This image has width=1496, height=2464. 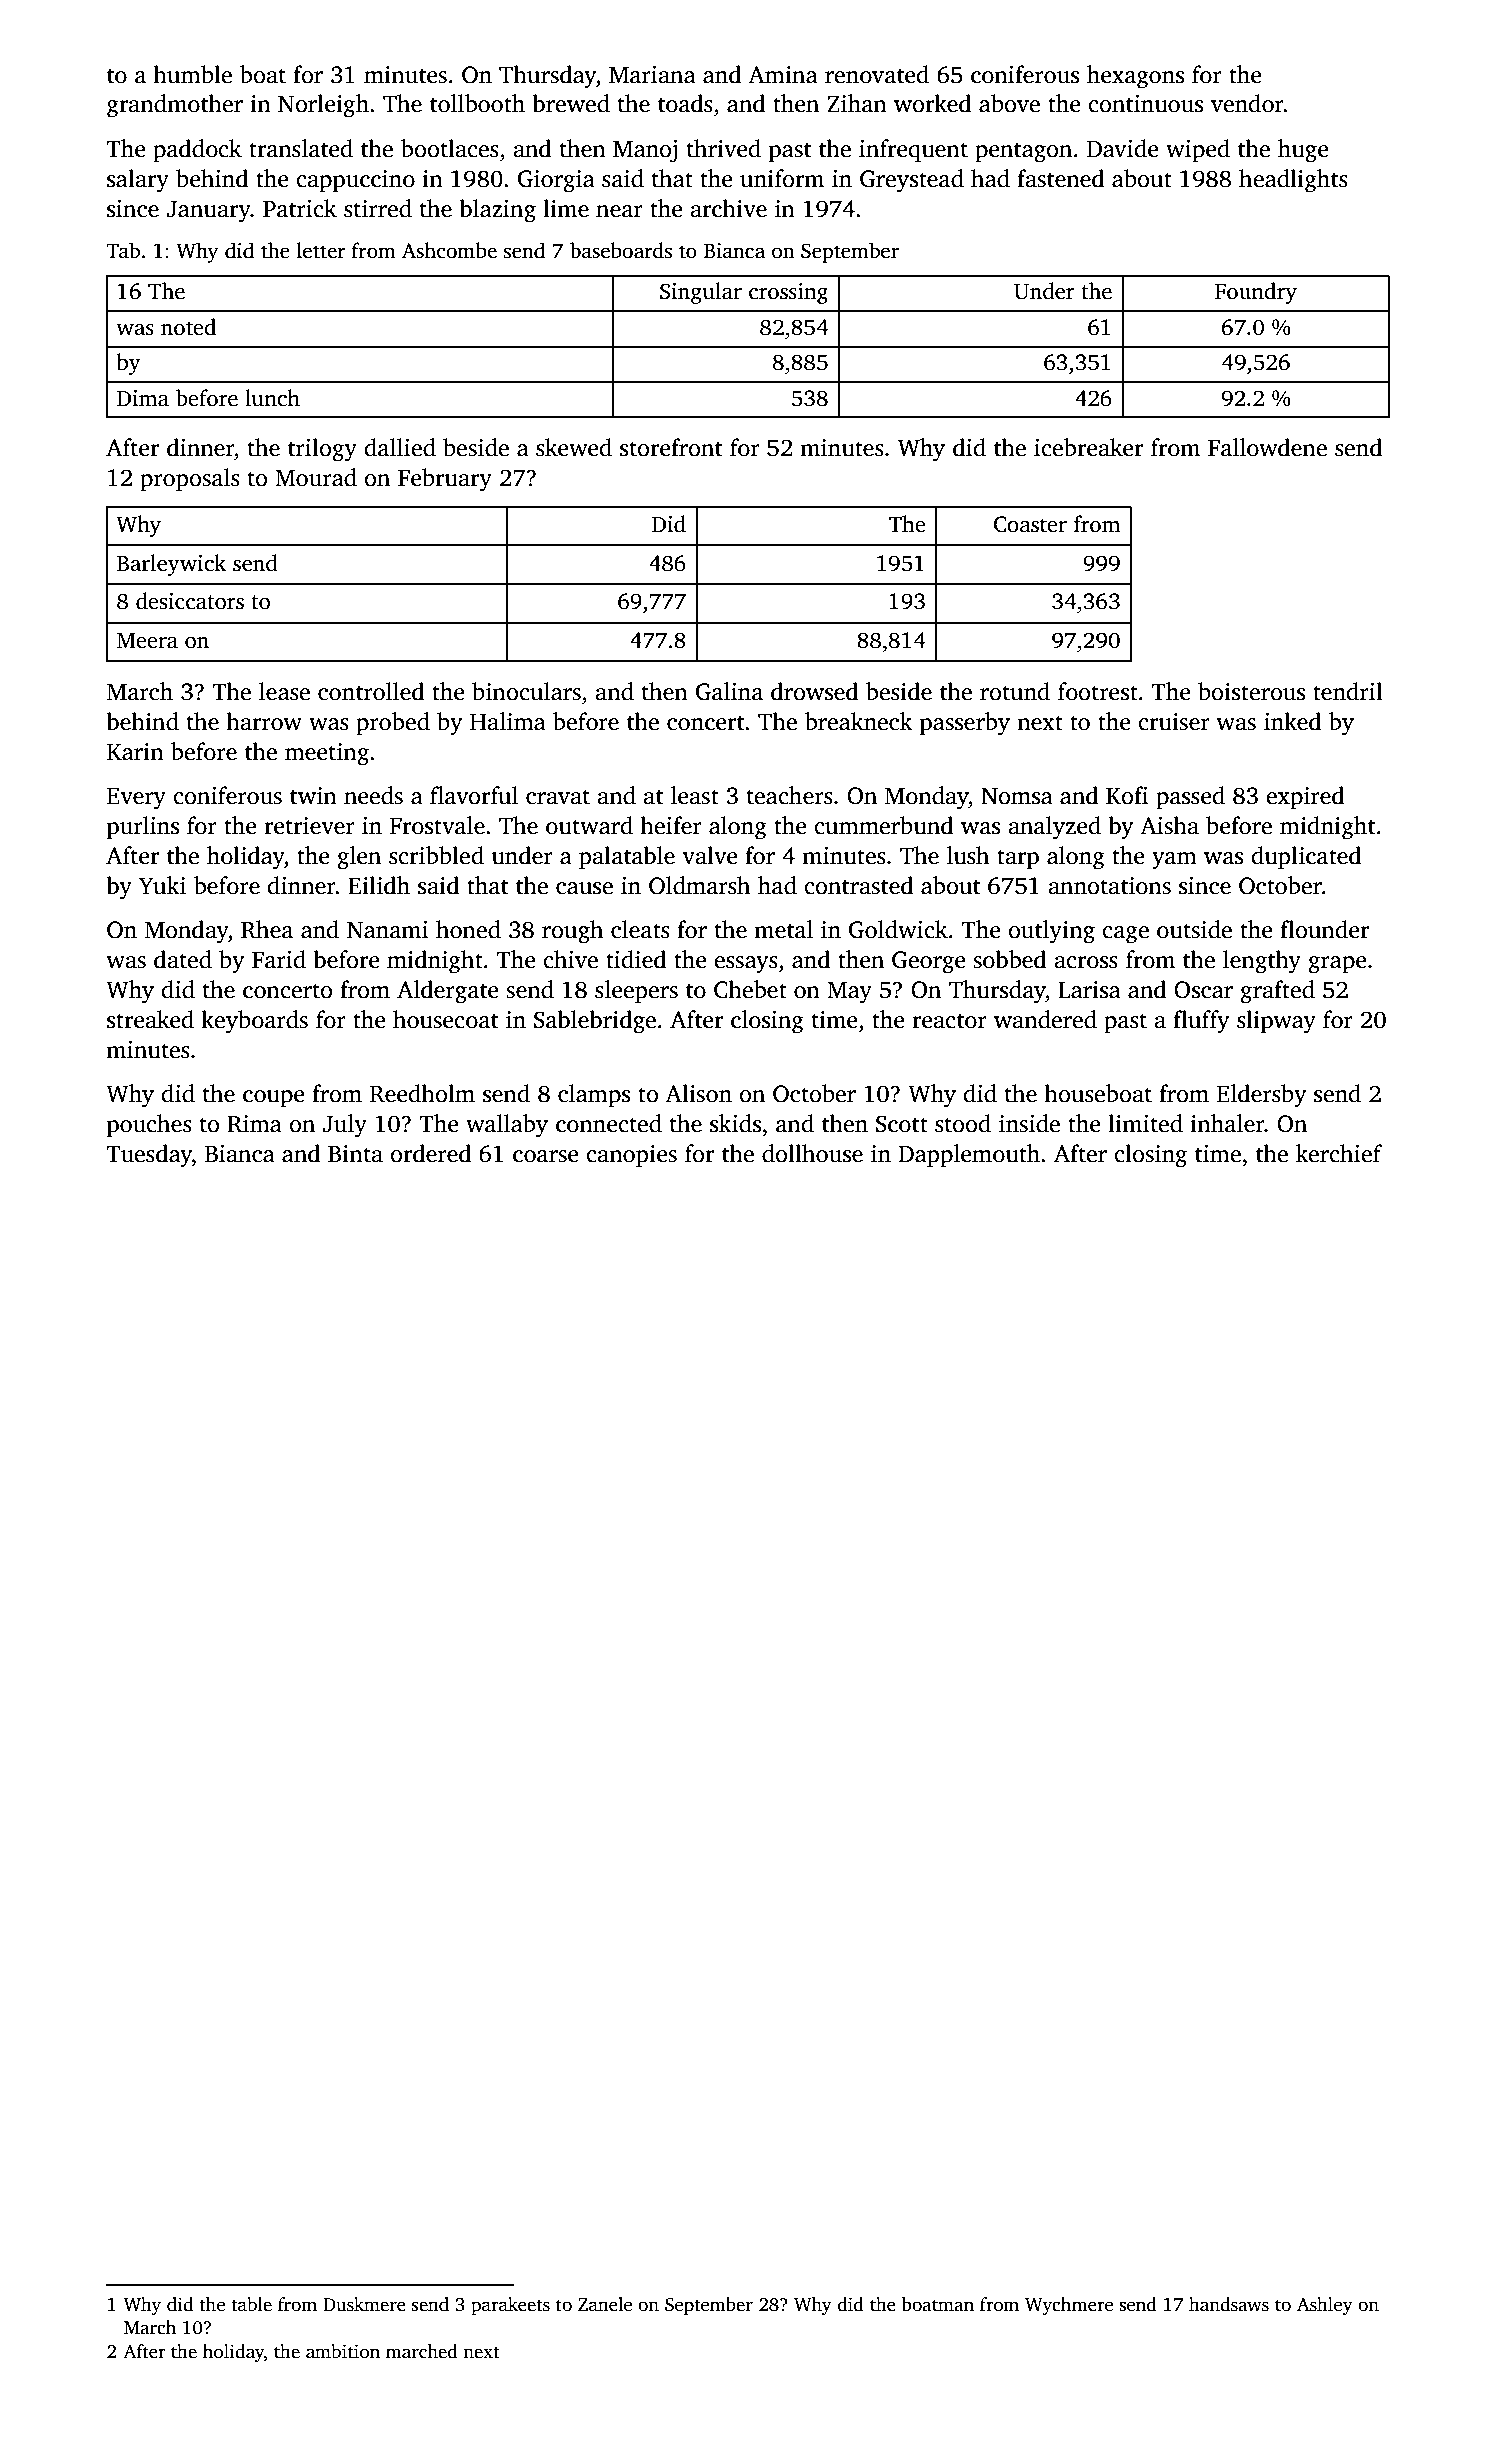 What do you see at coordinates (143, 398) in the image?
I see `Dima` at bounding box center [143, 398].
